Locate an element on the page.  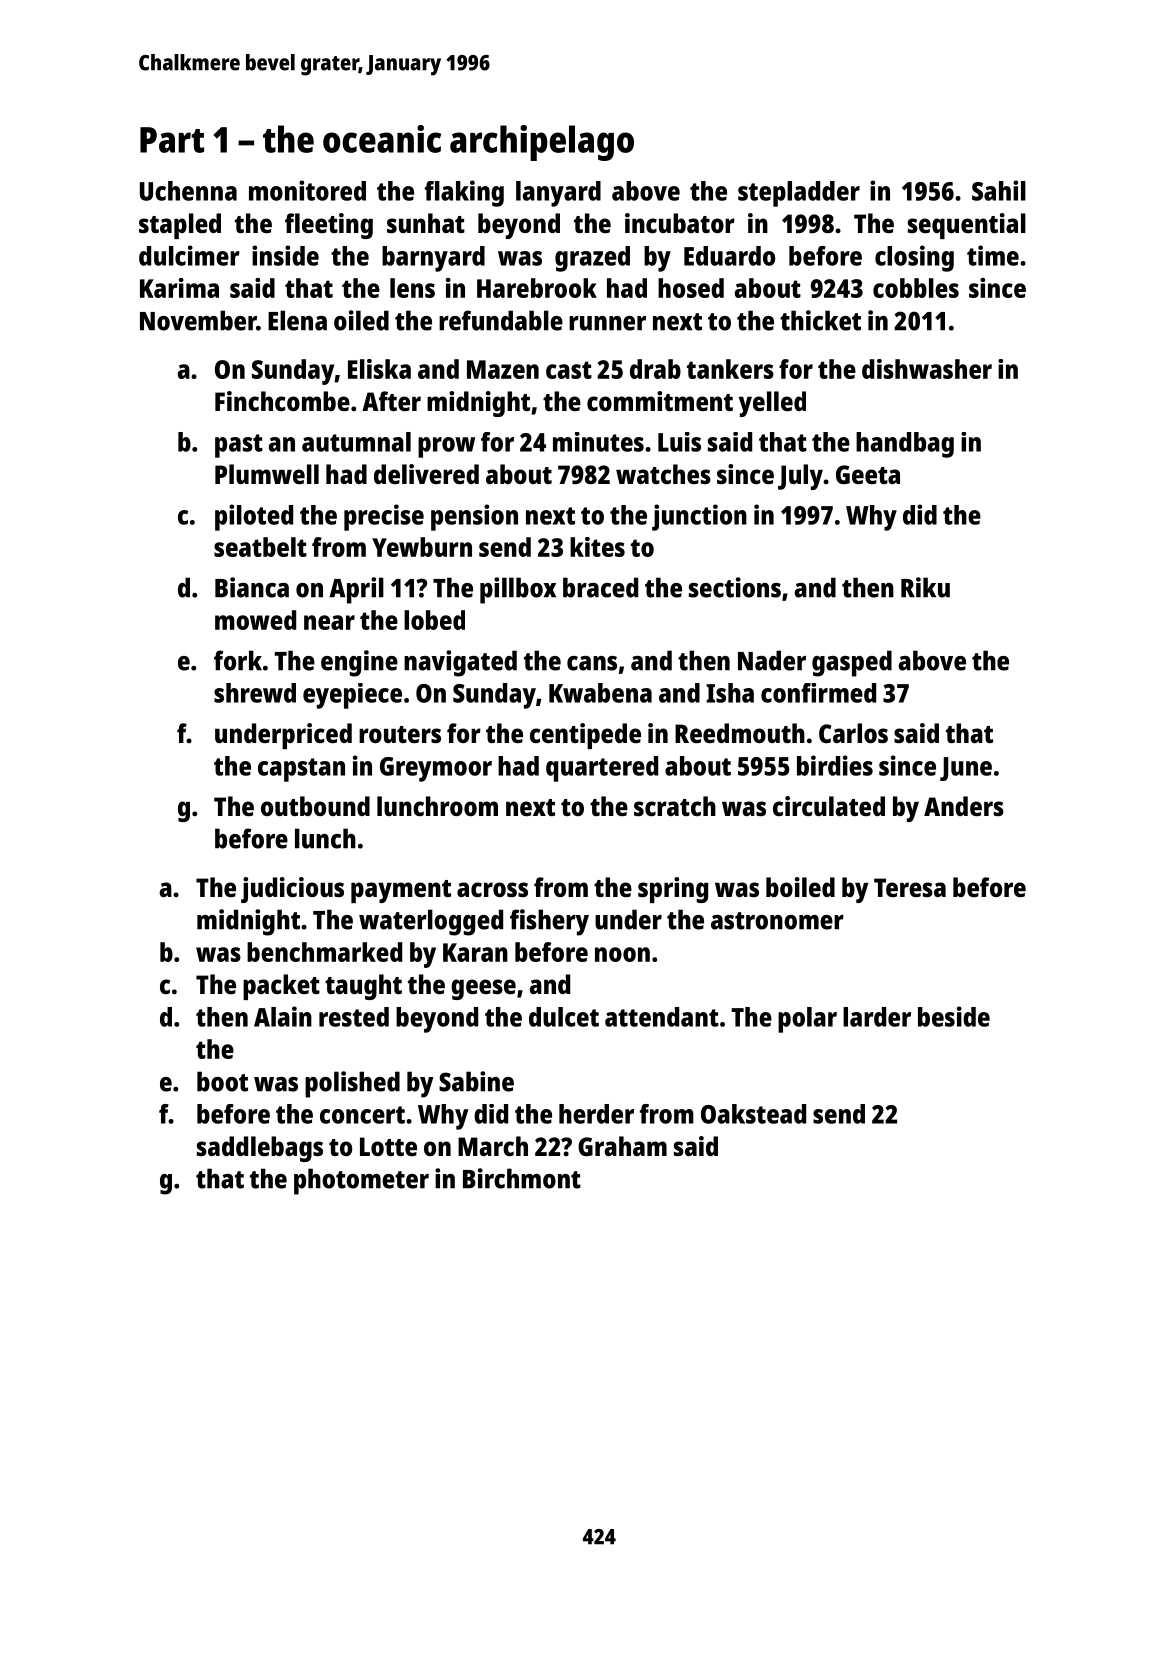
Riku is located at coordinates (925, 587).
